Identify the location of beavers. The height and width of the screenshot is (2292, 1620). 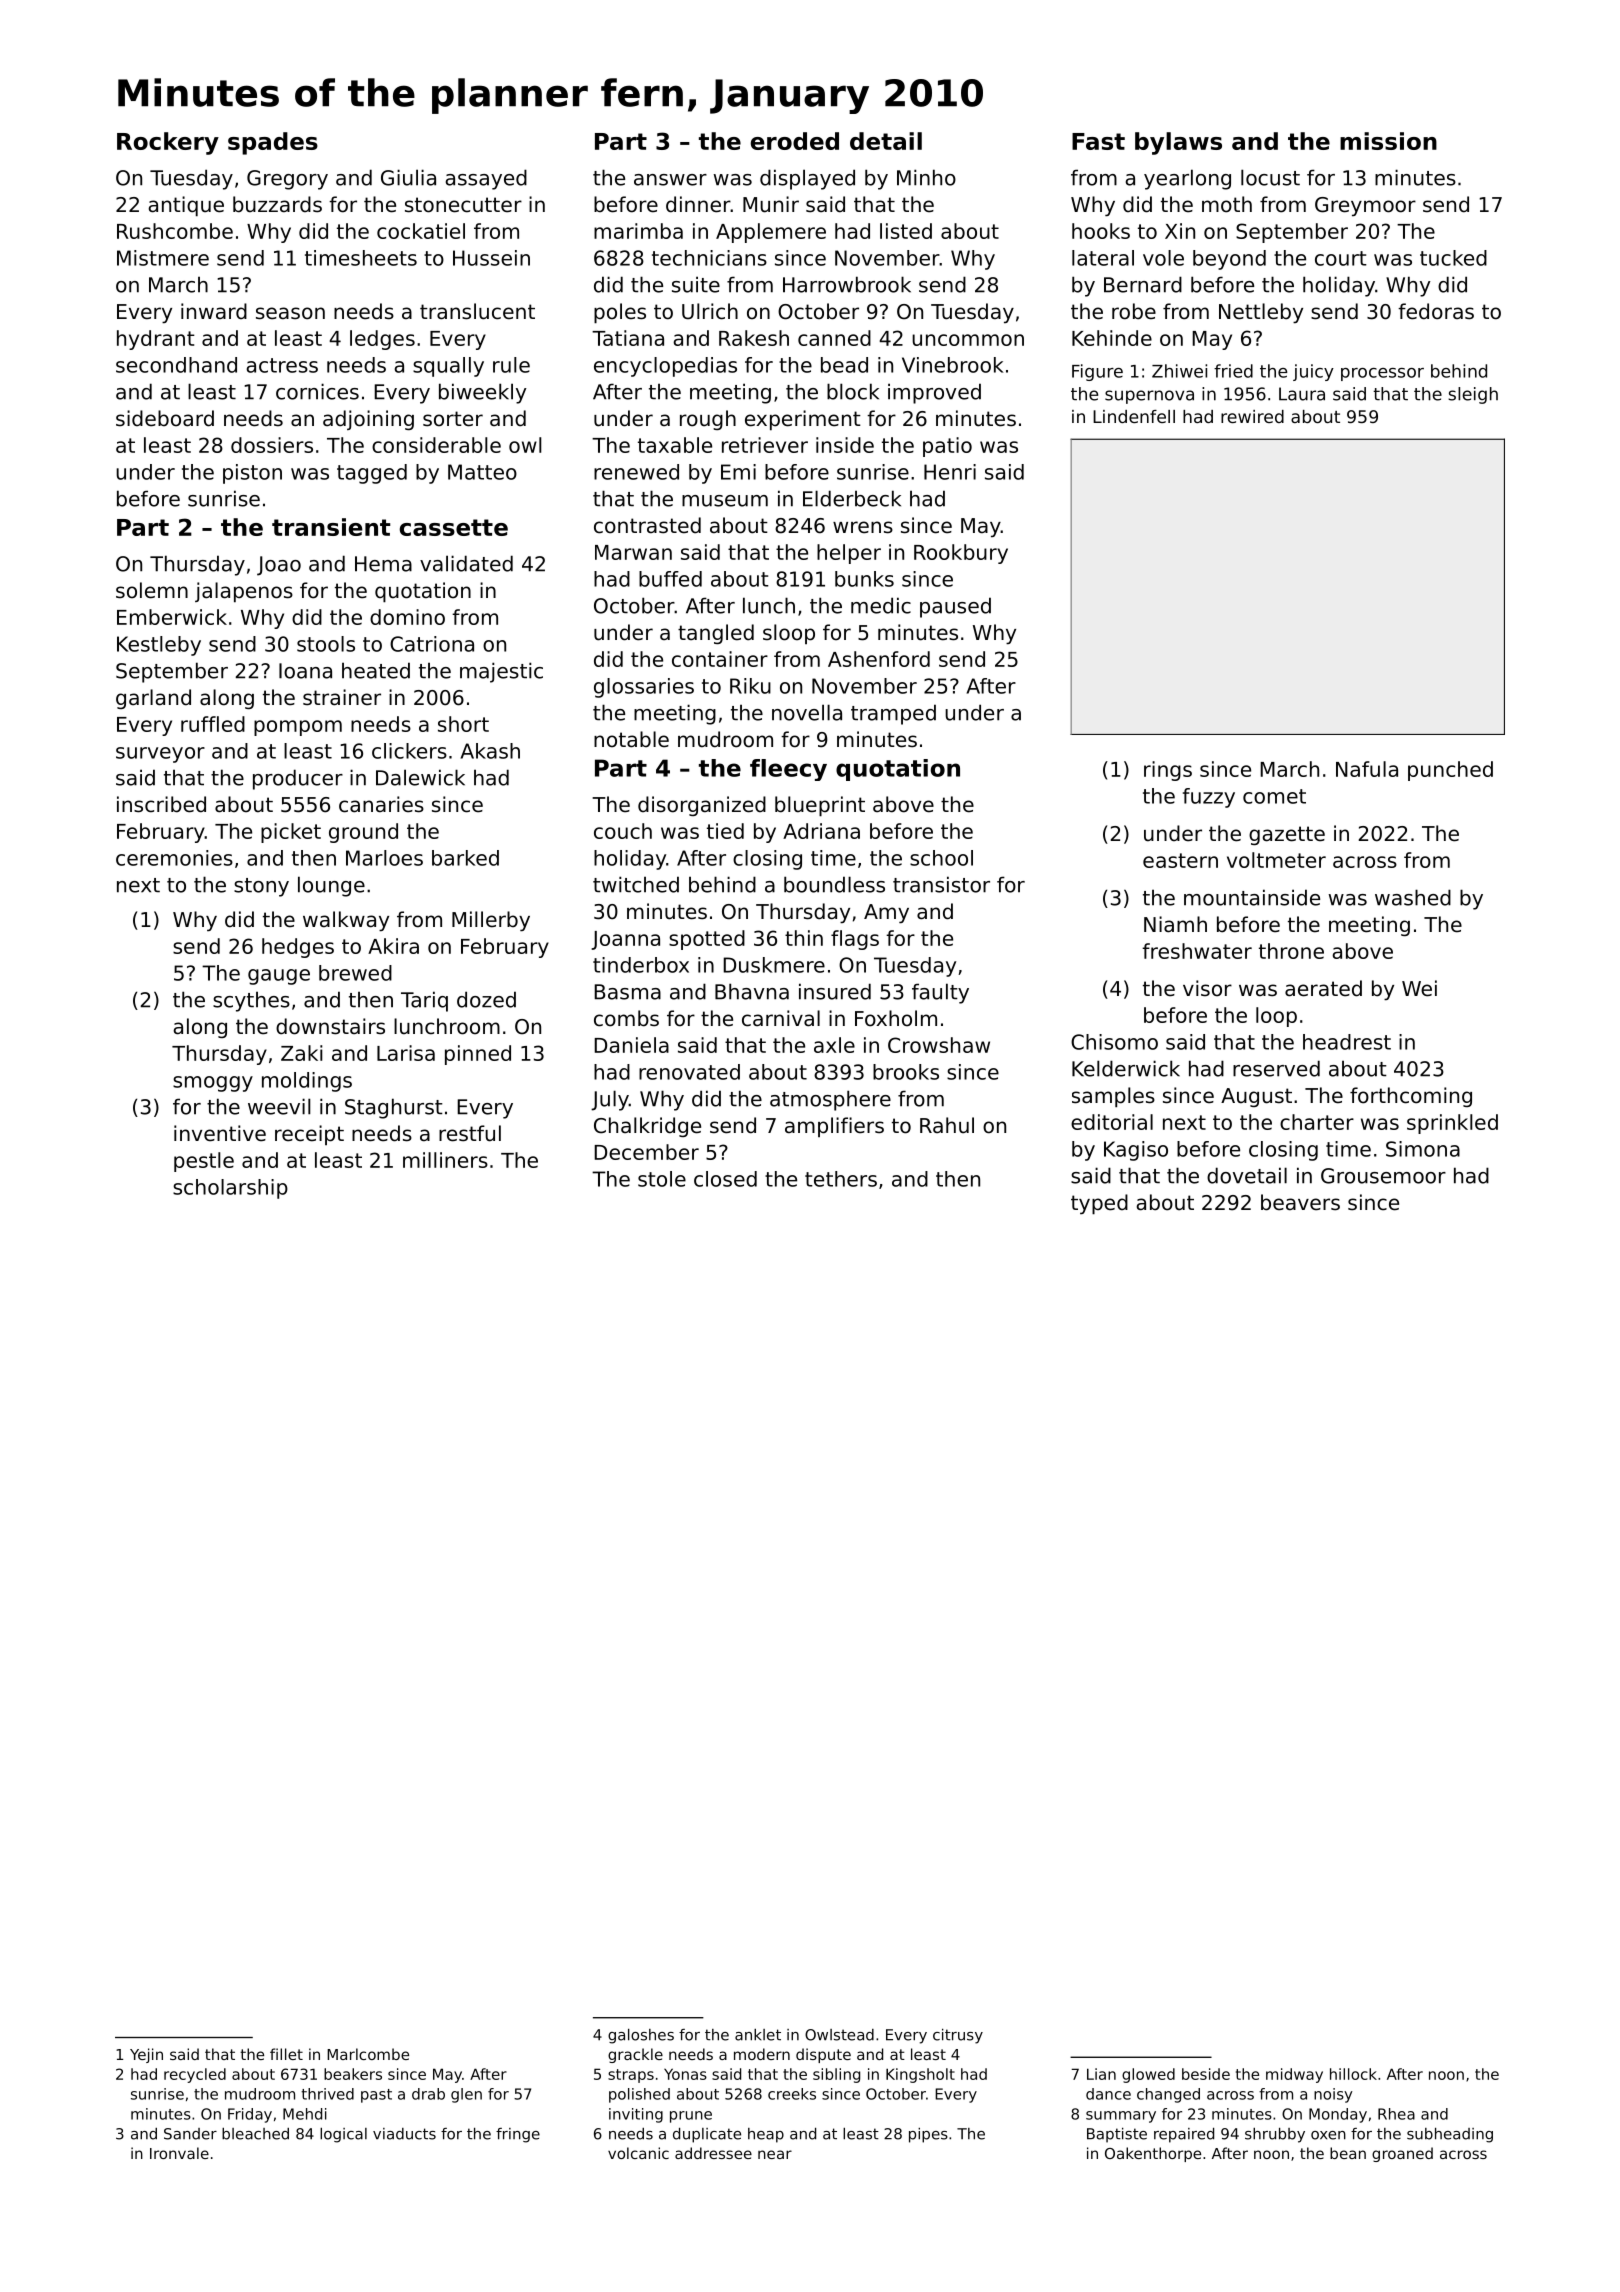
(1300, 1202).
